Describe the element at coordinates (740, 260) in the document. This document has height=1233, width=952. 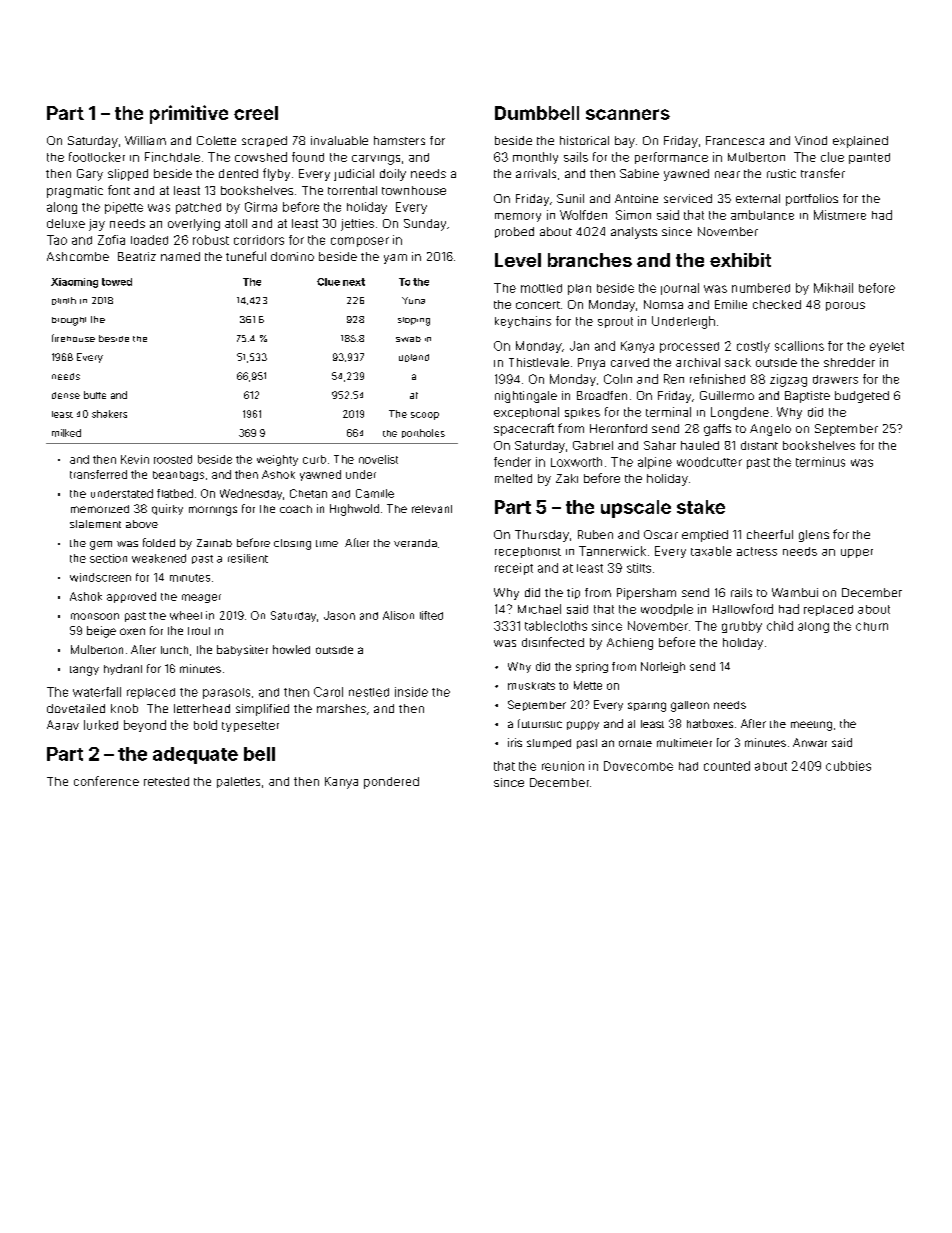
I see `exhibit` at that location.
